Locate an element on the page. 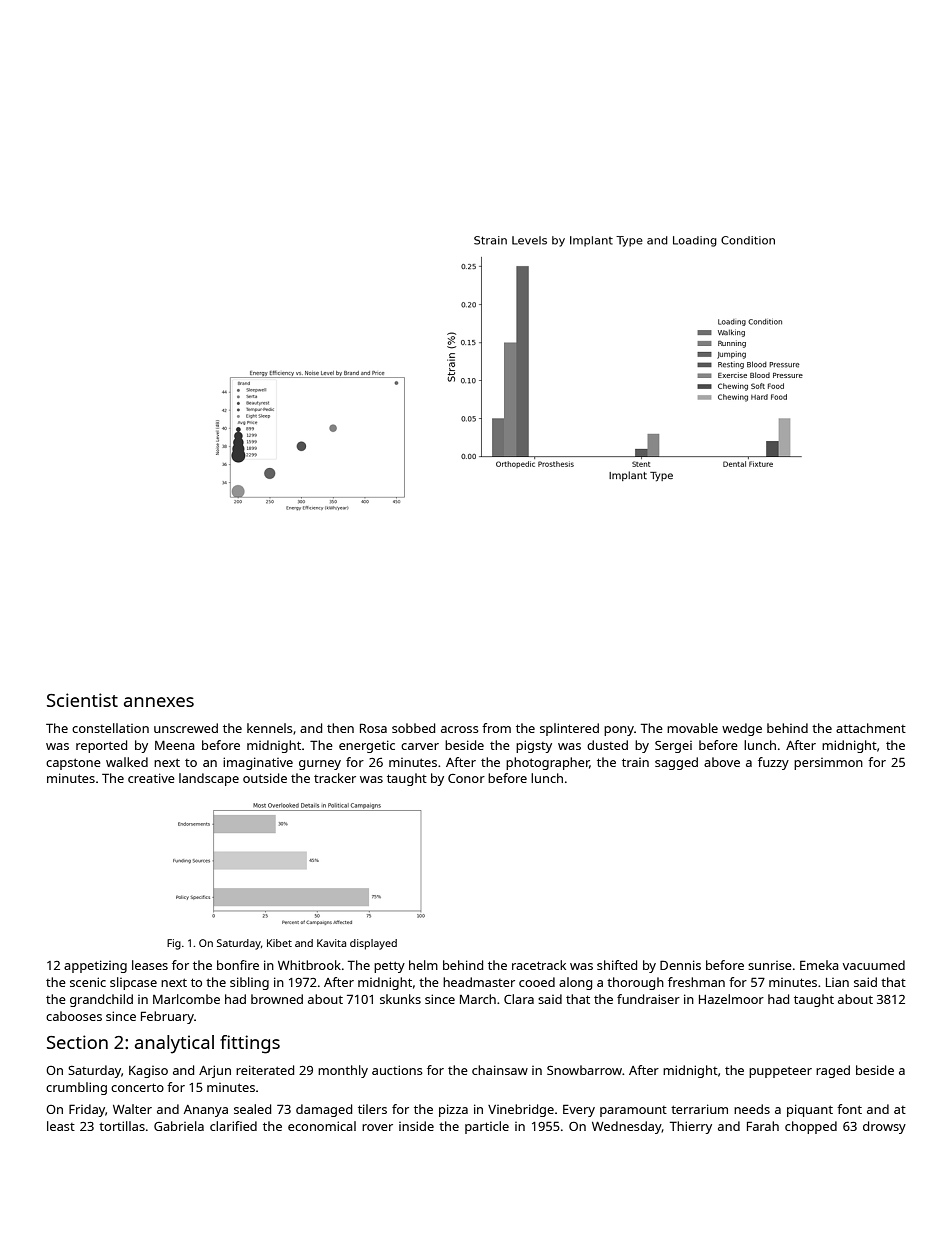 The image size is (952, 1233). fuzzy is located at coordinates (773, 763).
